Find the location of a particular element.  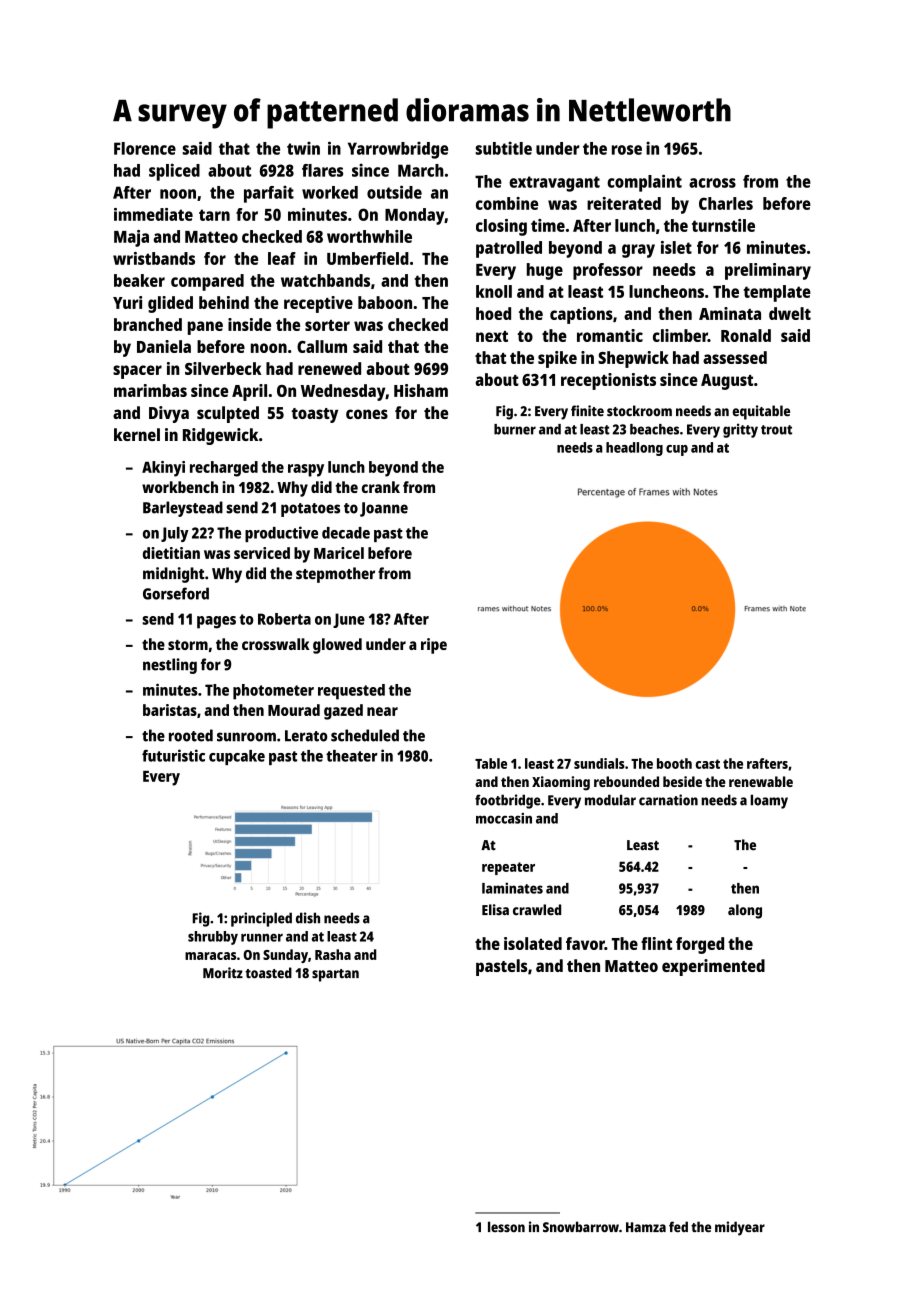

gritty is located at coordinates (740, 430).
